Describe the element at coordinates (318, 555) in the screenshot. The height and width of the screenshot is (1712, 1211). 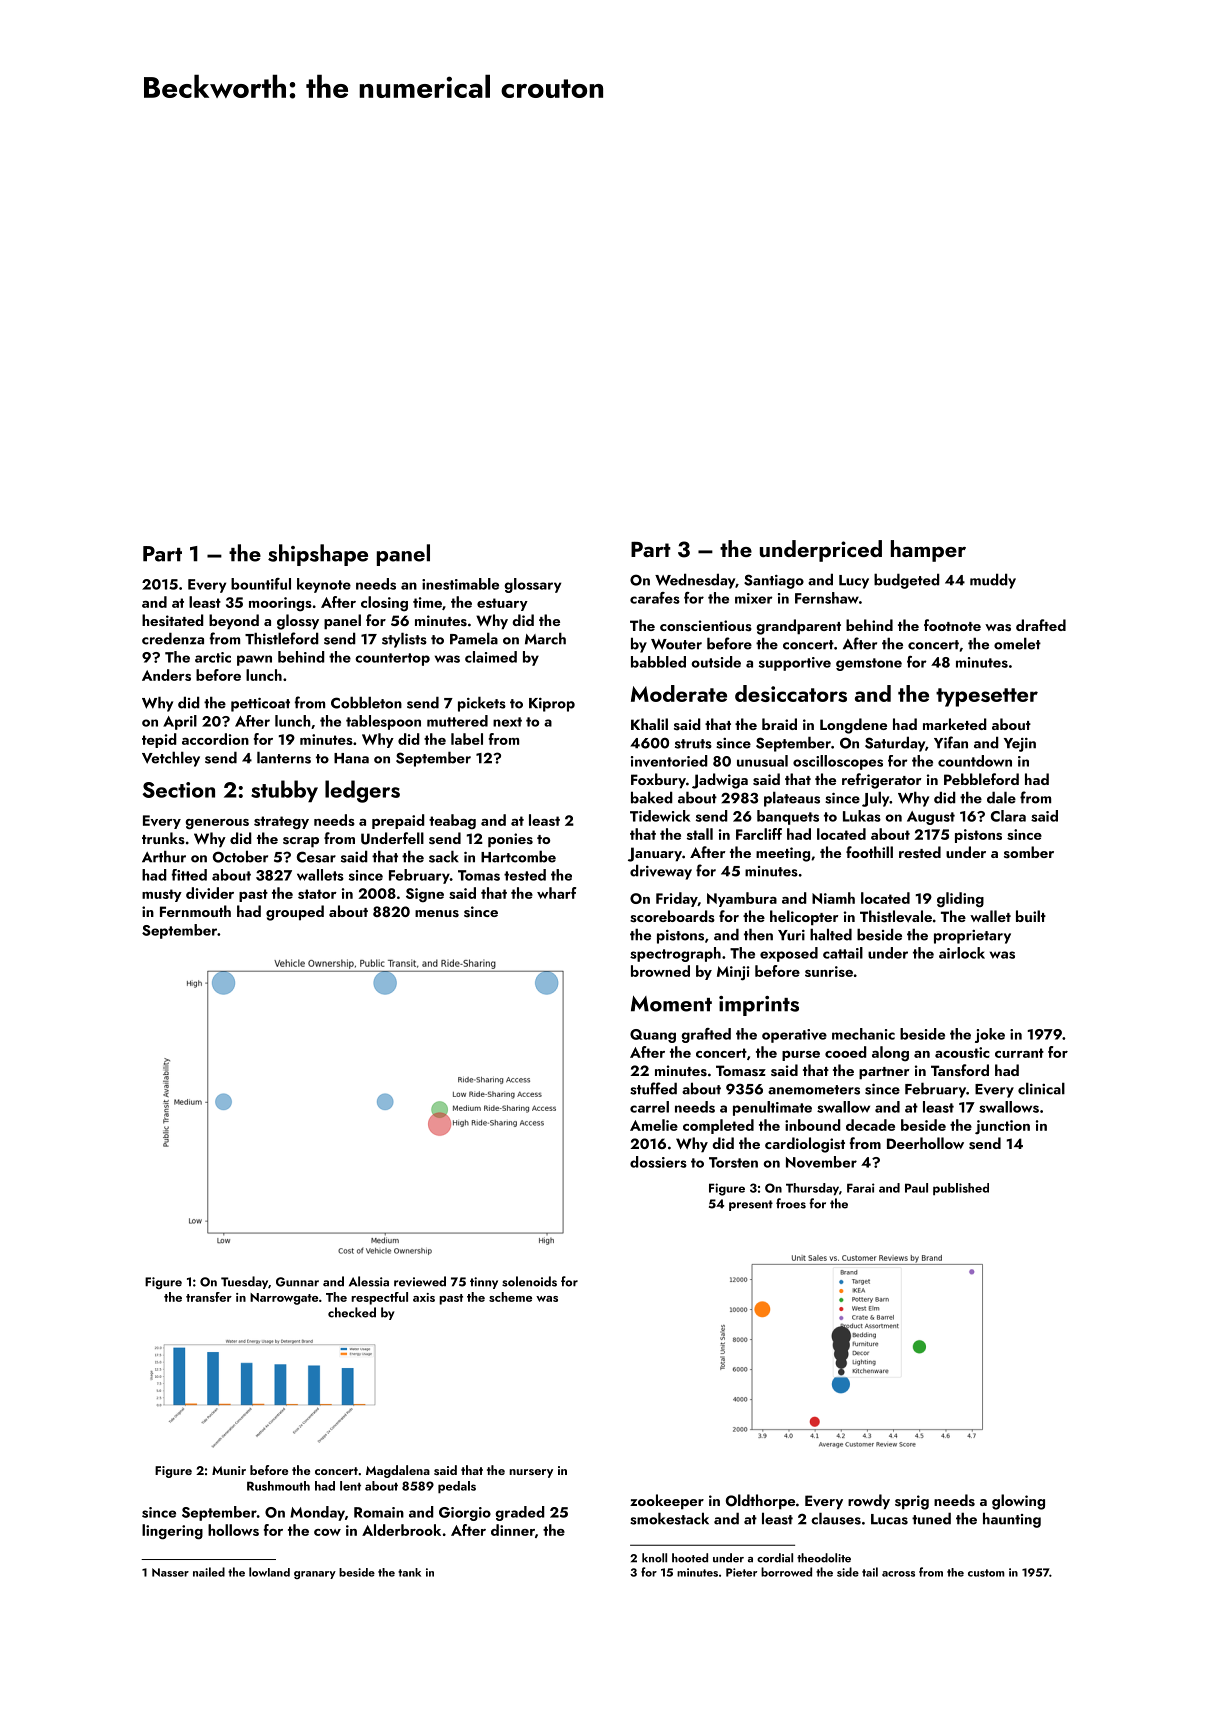
I see `shipshape` at that location.
